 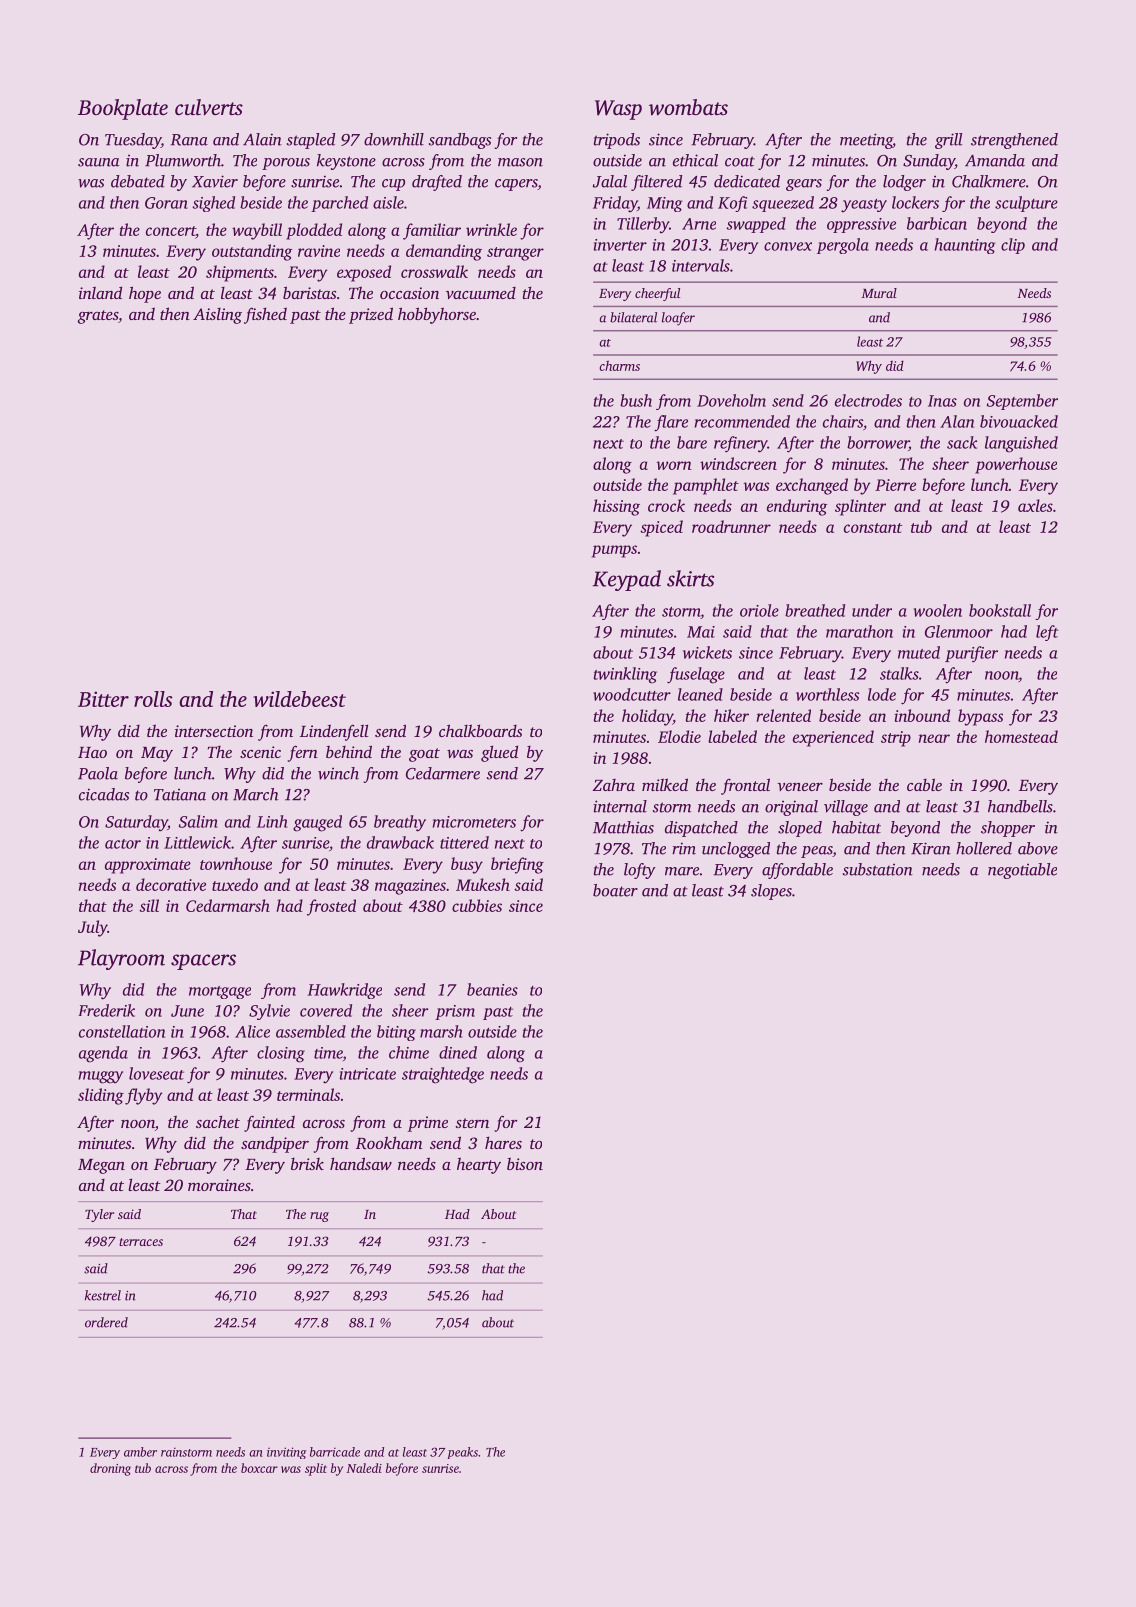 What do you see at coordinates (515, 254) in the document?
I see `stranger` at bounding box center [515, 254].
